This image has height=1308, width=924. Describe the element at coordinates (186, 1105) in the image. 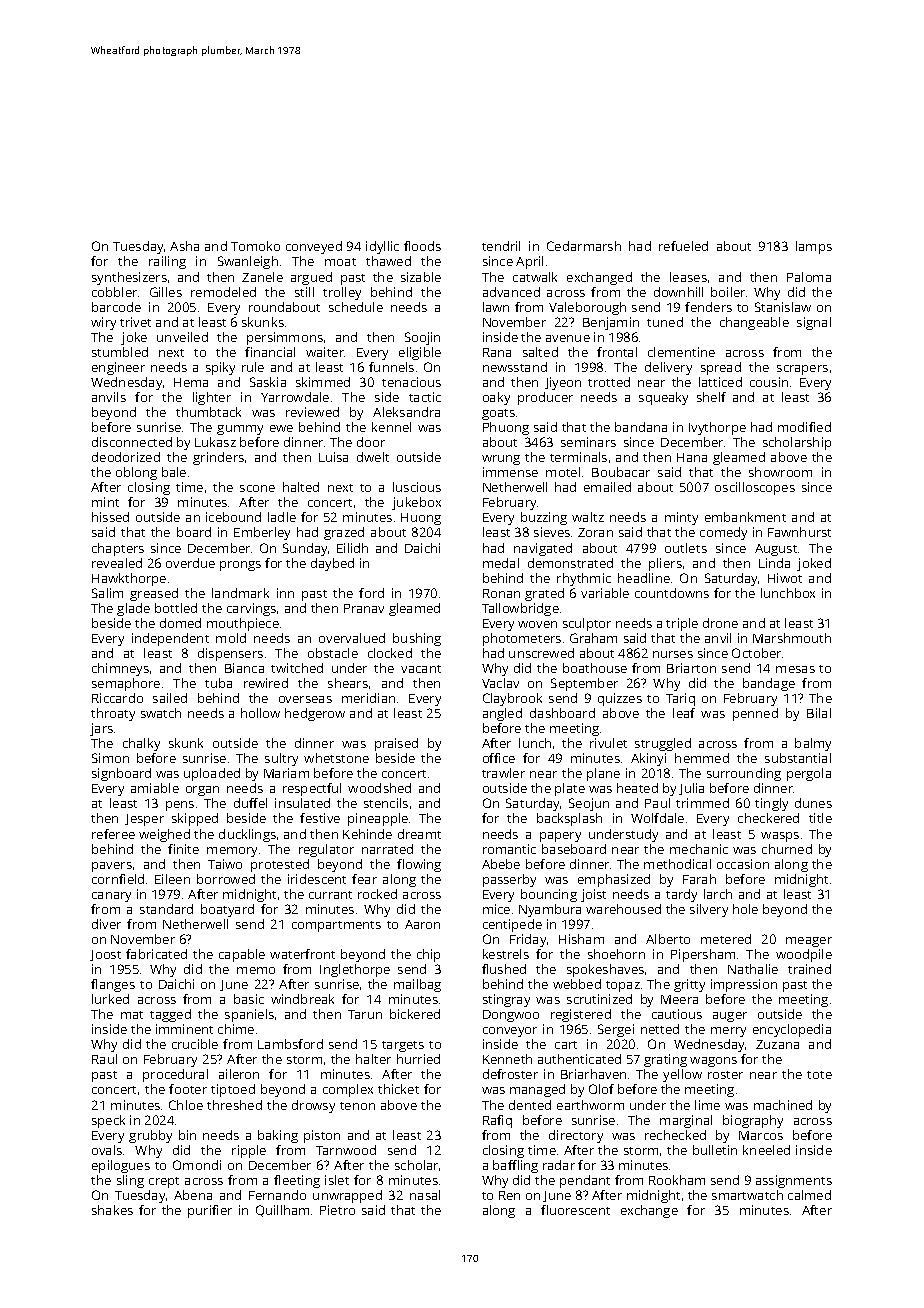

I see `Chloe` at that location.
